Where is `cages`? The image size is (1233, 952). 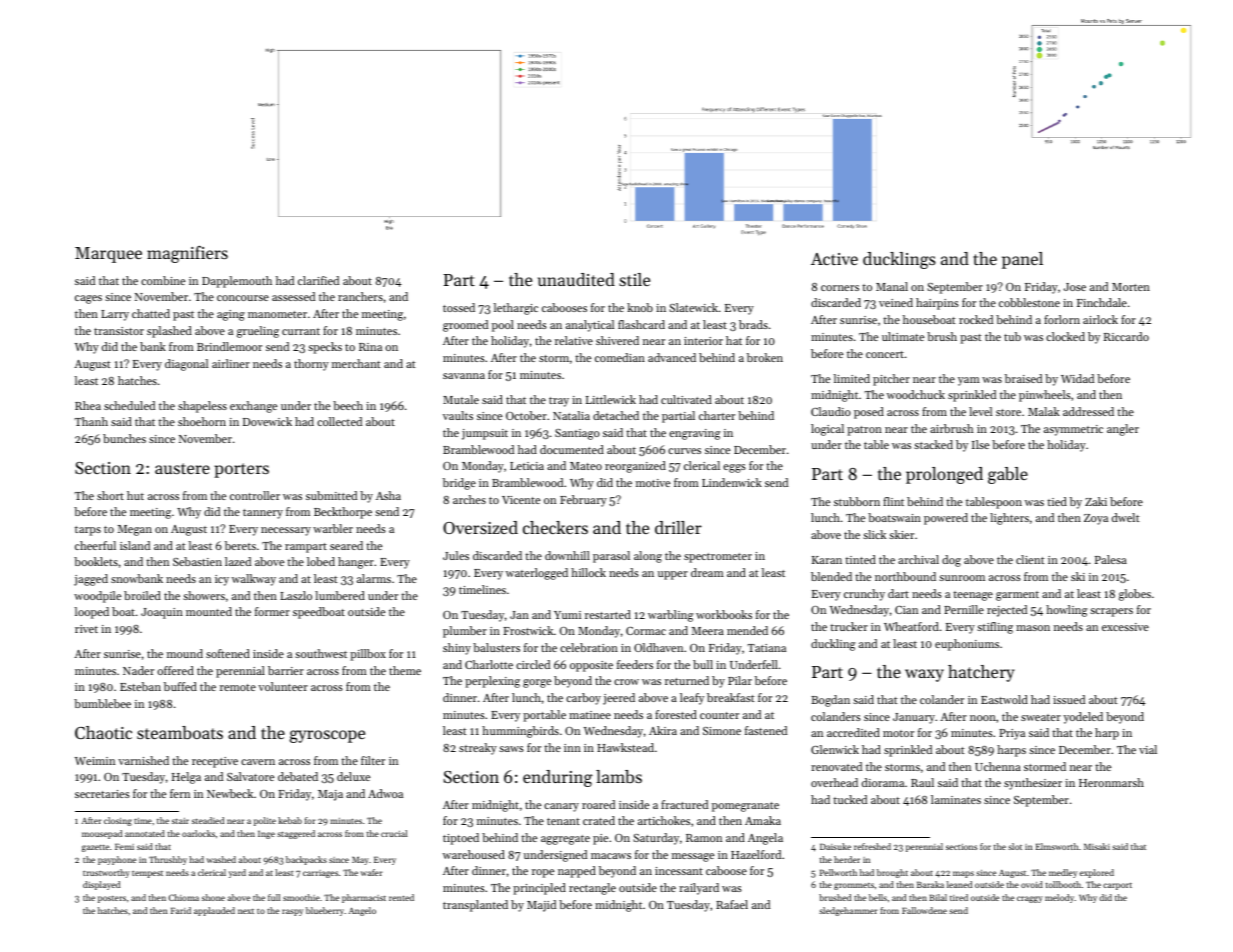
cages is located at coordinates (88, 299).
